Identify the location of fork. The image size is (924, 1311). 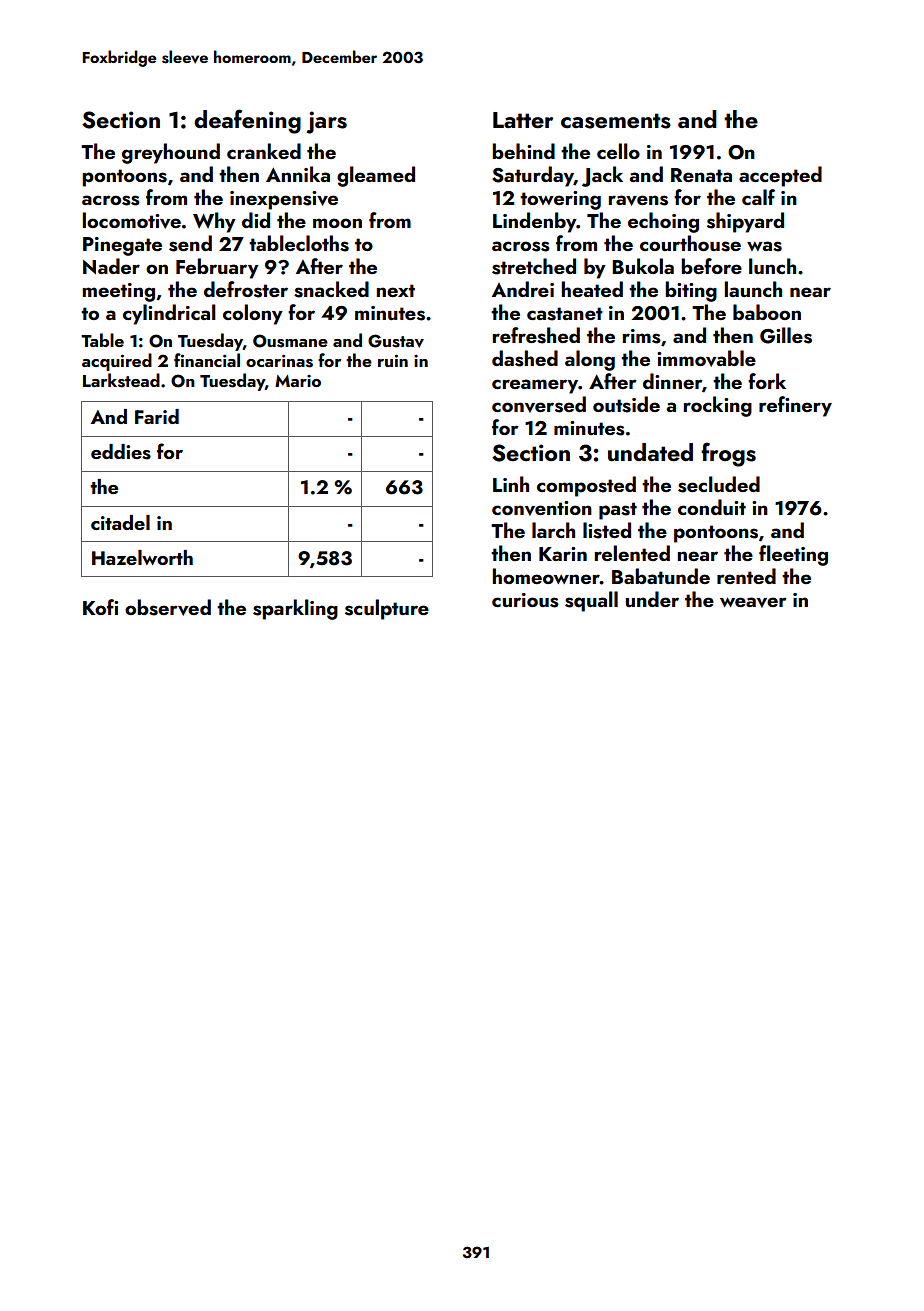
(767, 381).
